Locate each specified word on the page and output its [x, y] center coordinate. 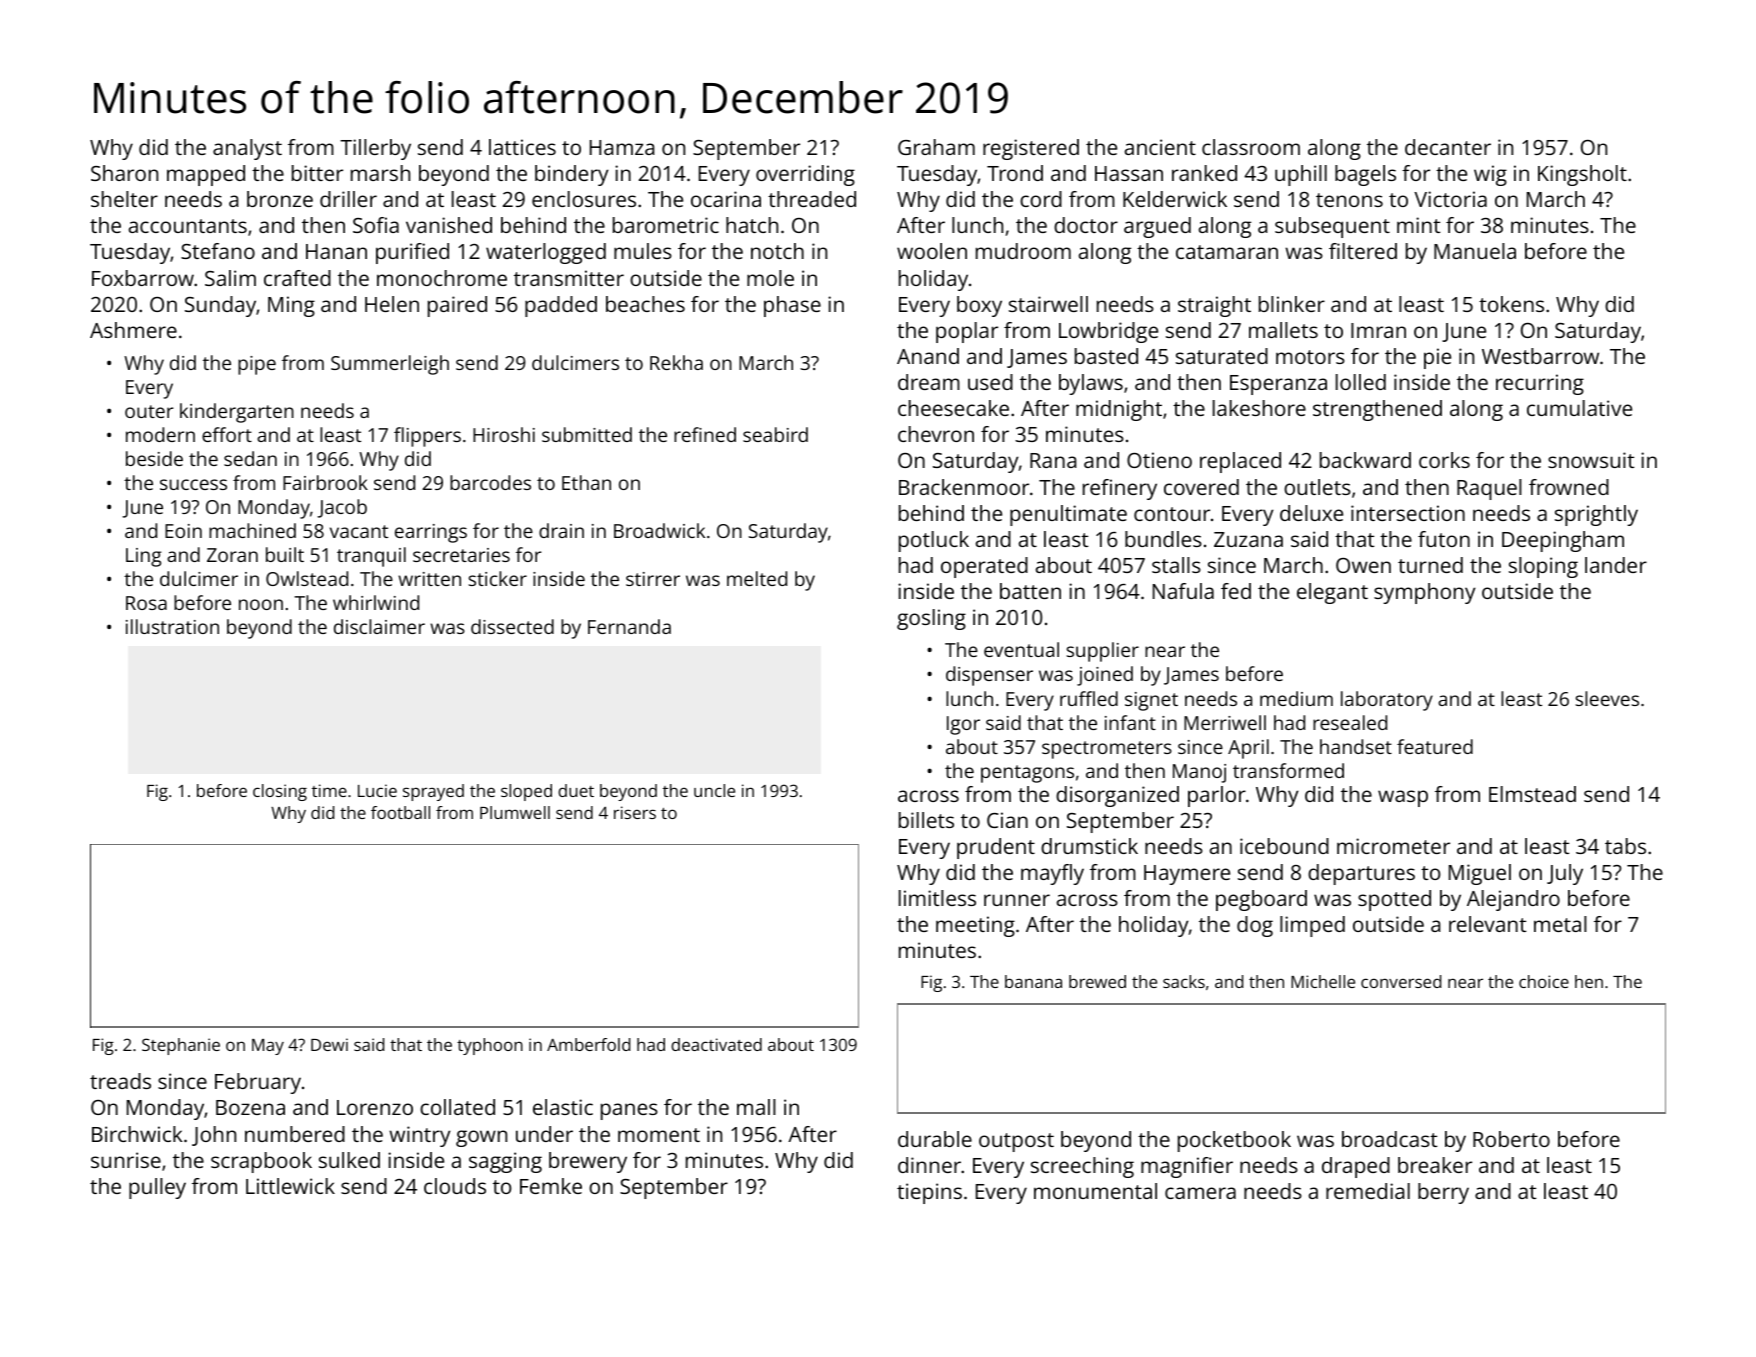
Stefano [218, 251]
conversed [1401, 981]
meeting [975, 926]
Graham [936, 147]
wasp [1403, 798]
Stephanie [181, 1046]
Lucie [377, 790]
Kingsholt [1582, 175]
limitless [937, 898]
